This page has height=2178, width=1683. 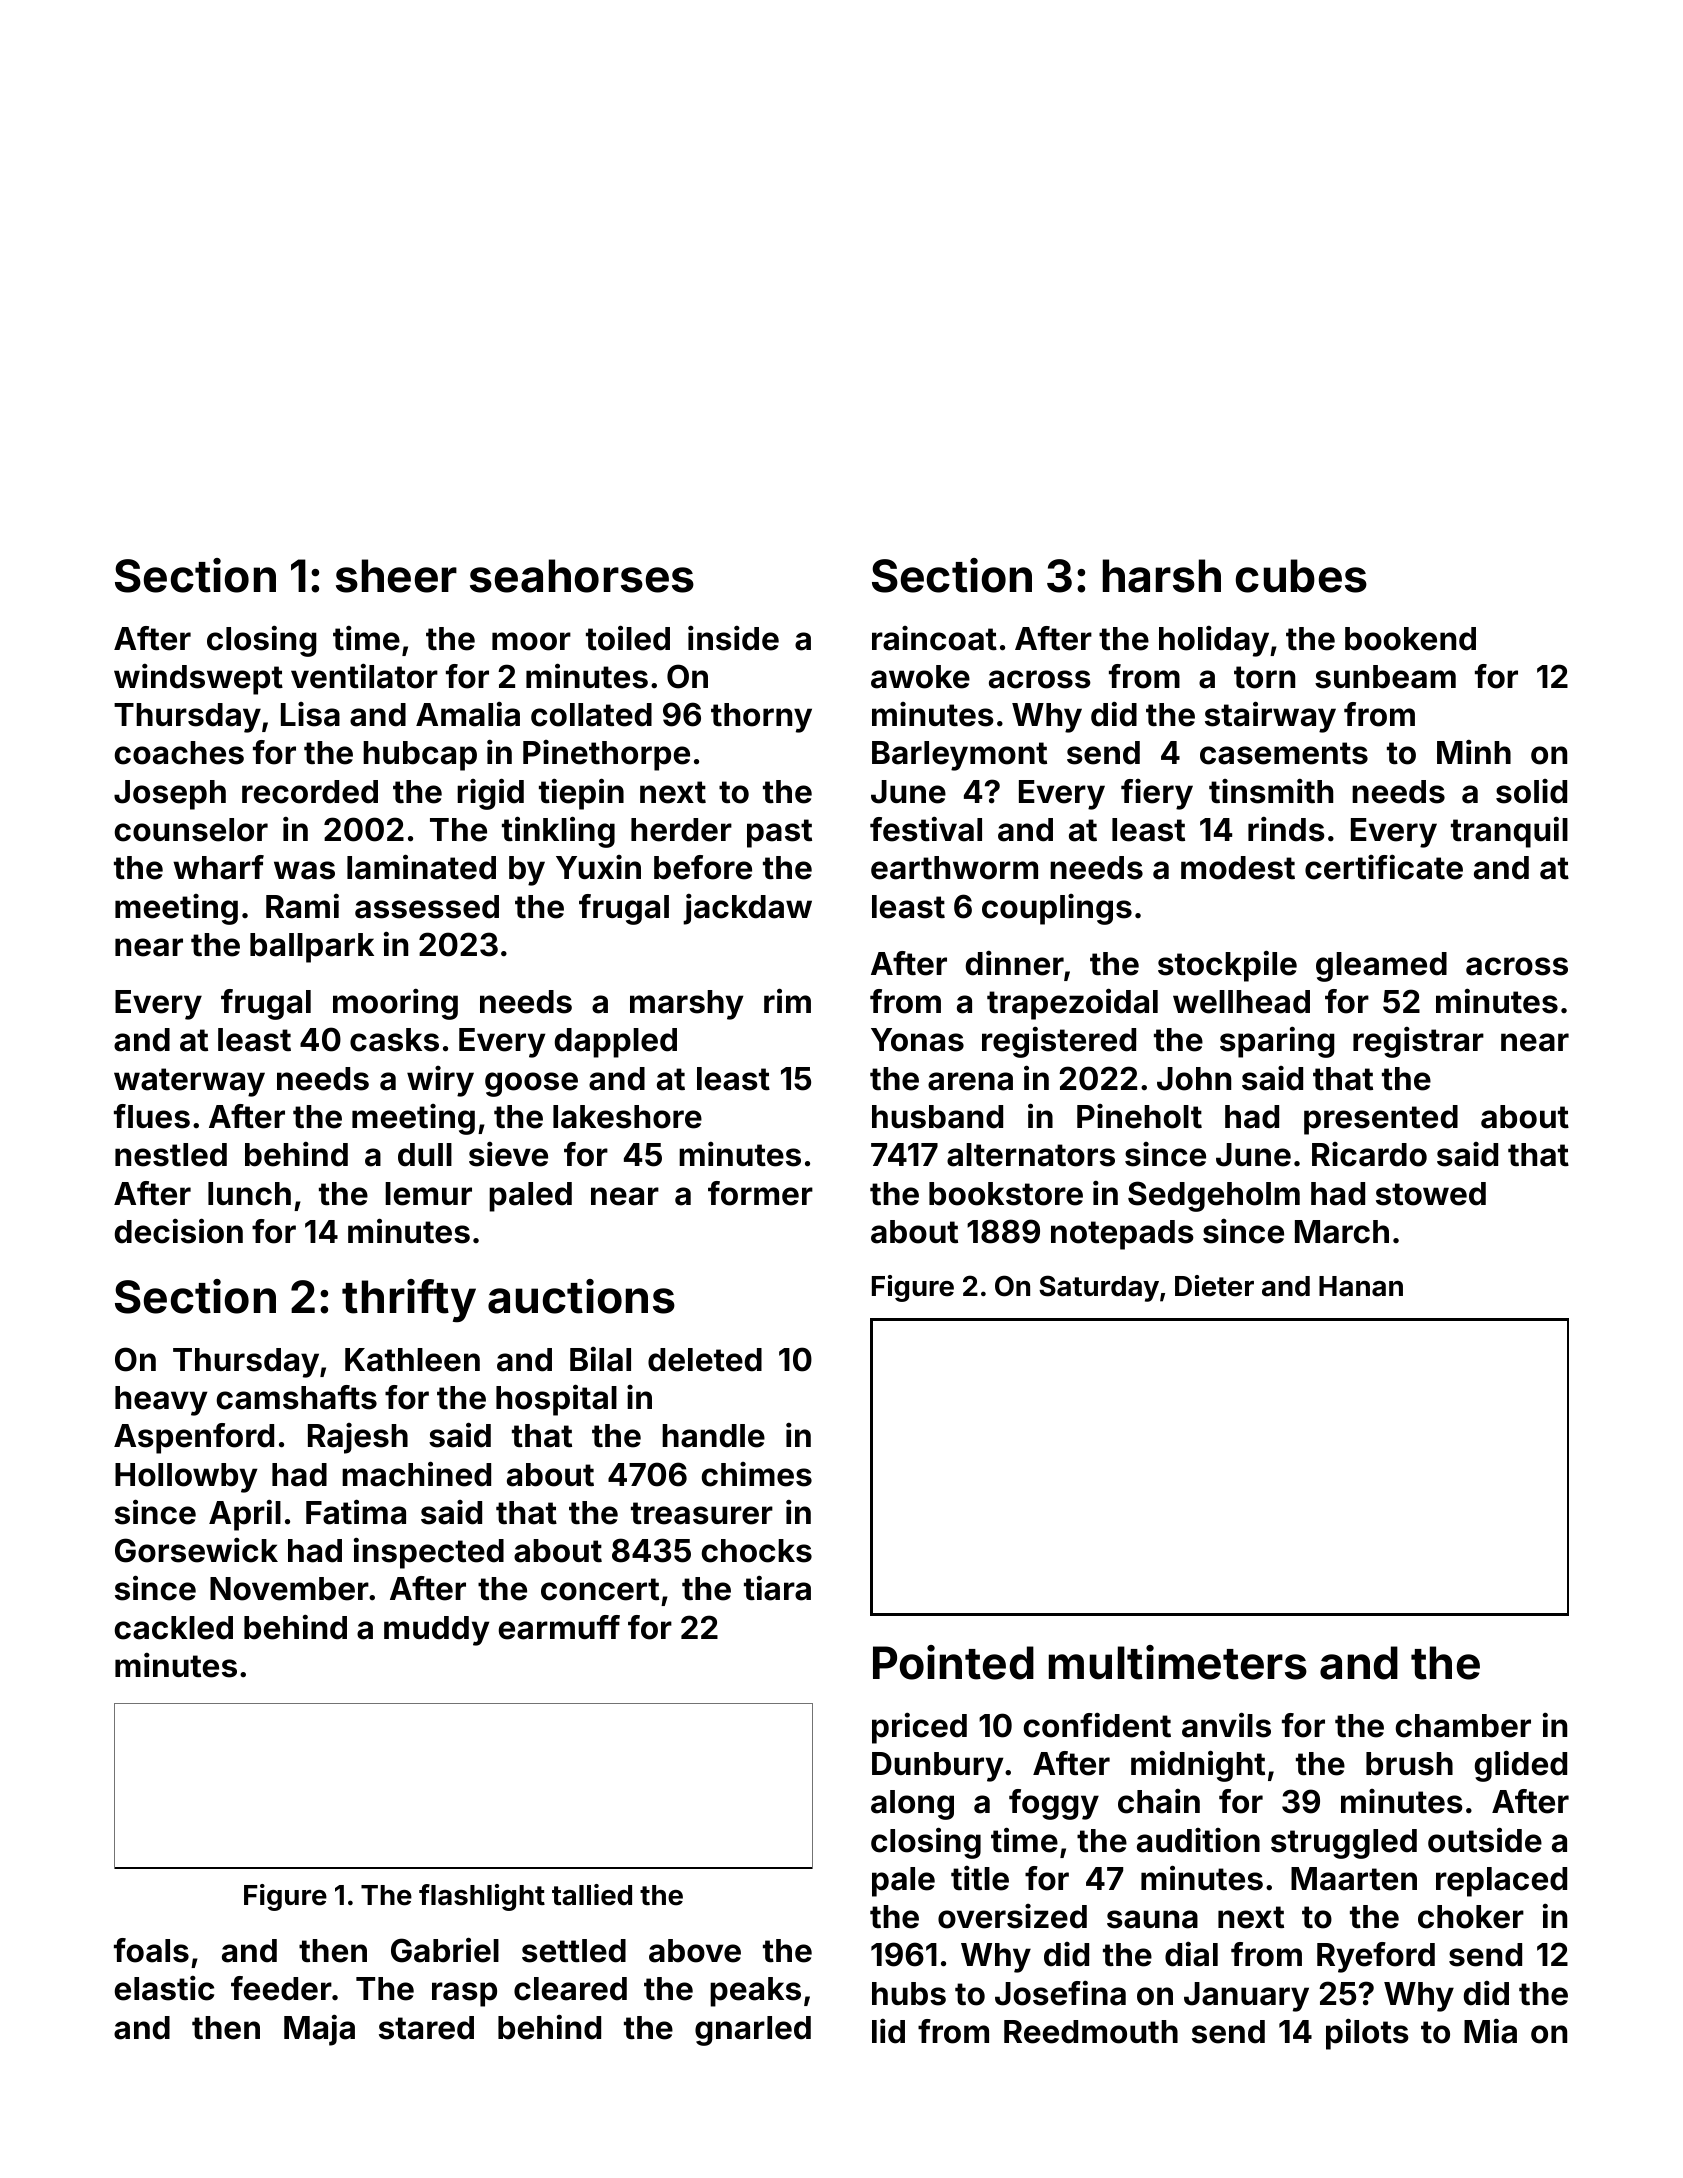 I want to click on cubes, so click(x=1301, y=576).
